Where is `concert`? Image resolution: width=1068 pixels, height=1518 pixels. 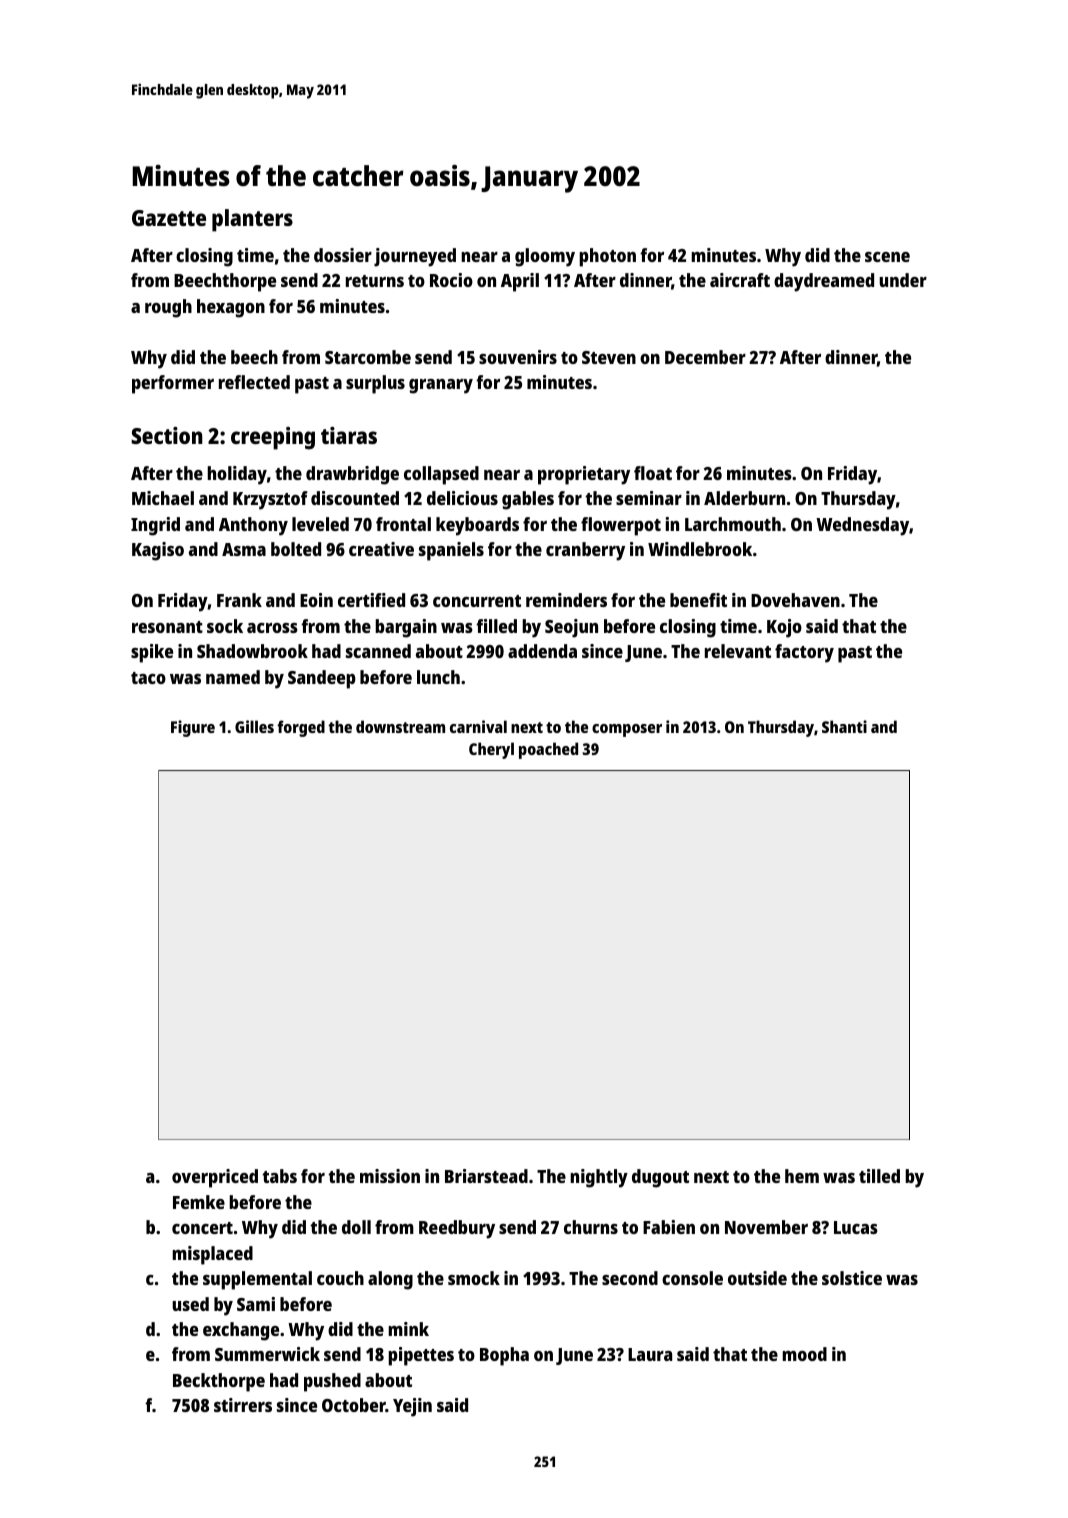 concert is located at coordinates (202, 1228).
